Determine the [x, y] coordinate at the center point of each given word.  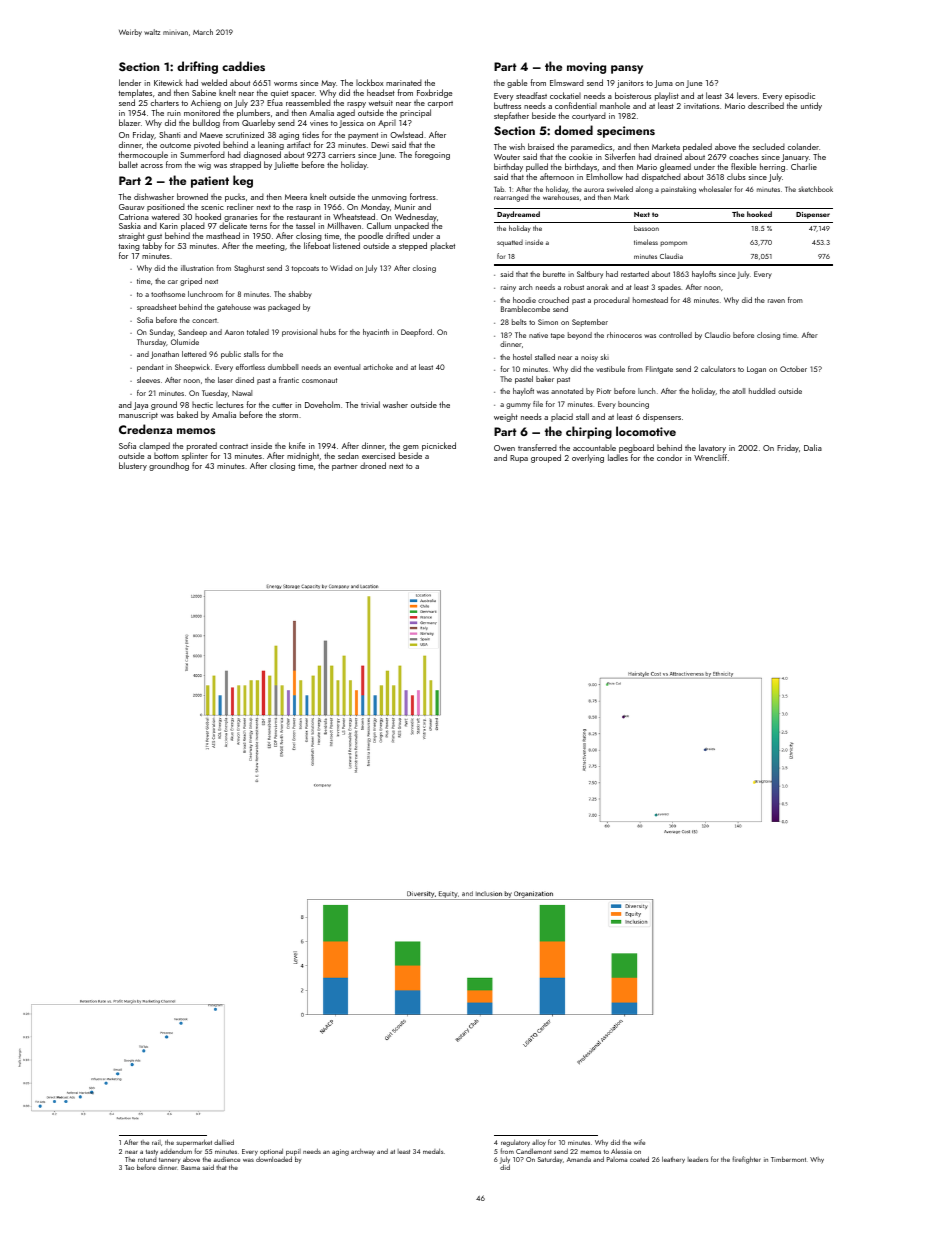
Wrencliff [710, 457]
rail [156, 1142]
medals [433, 1151]
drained [668, 156]
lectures [230, 405]
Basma [190, 1167]
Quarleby [258, 123]
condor [669, 457]
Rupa [519, 459]
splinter [195, 457]
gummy [518, 406]
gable [517, 83]
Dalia [813, 447]
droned [373, 465]
